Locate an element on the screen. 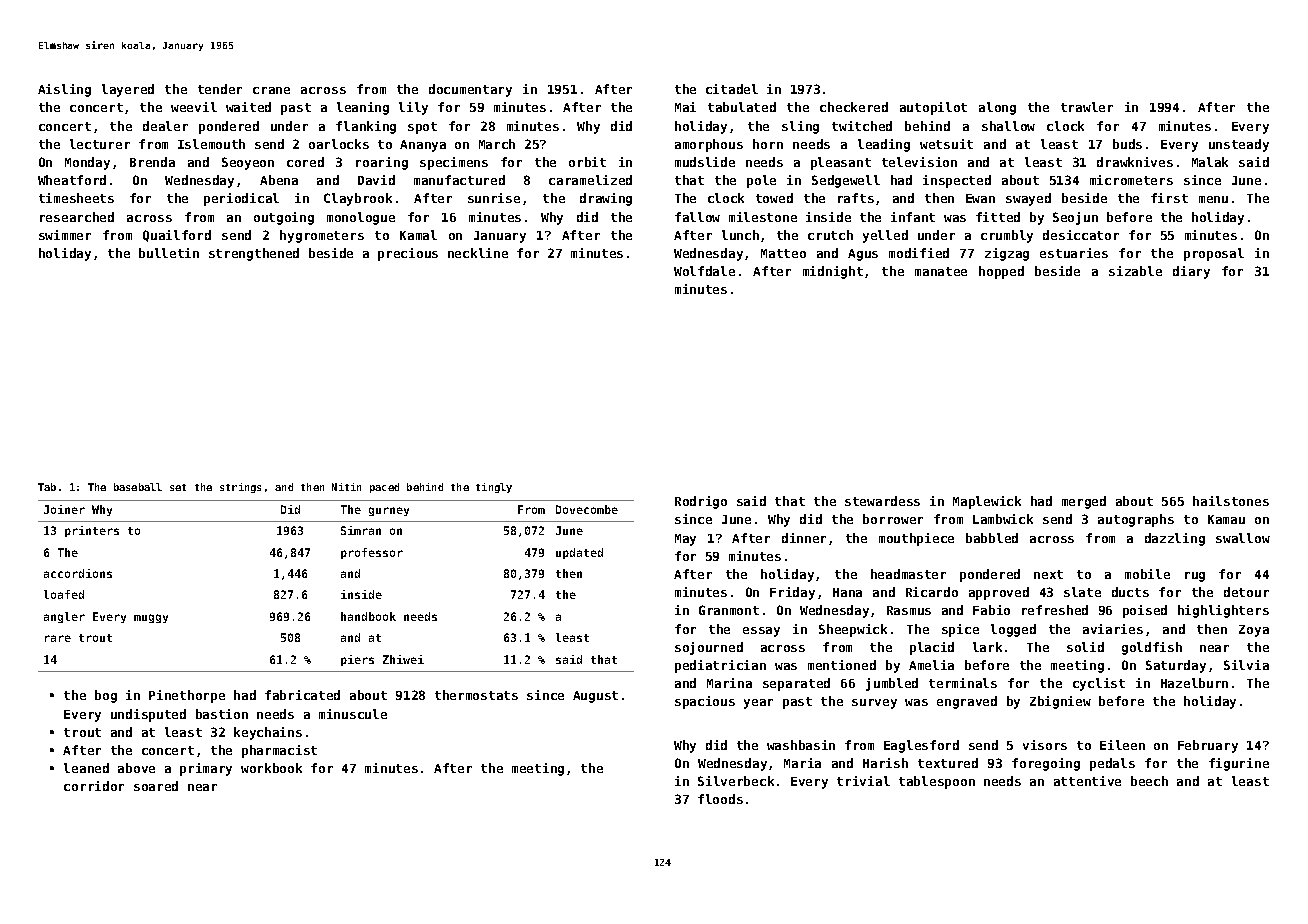 This screenshot has width=1308, height=924. diary is located at coordinates (1191, 272).
